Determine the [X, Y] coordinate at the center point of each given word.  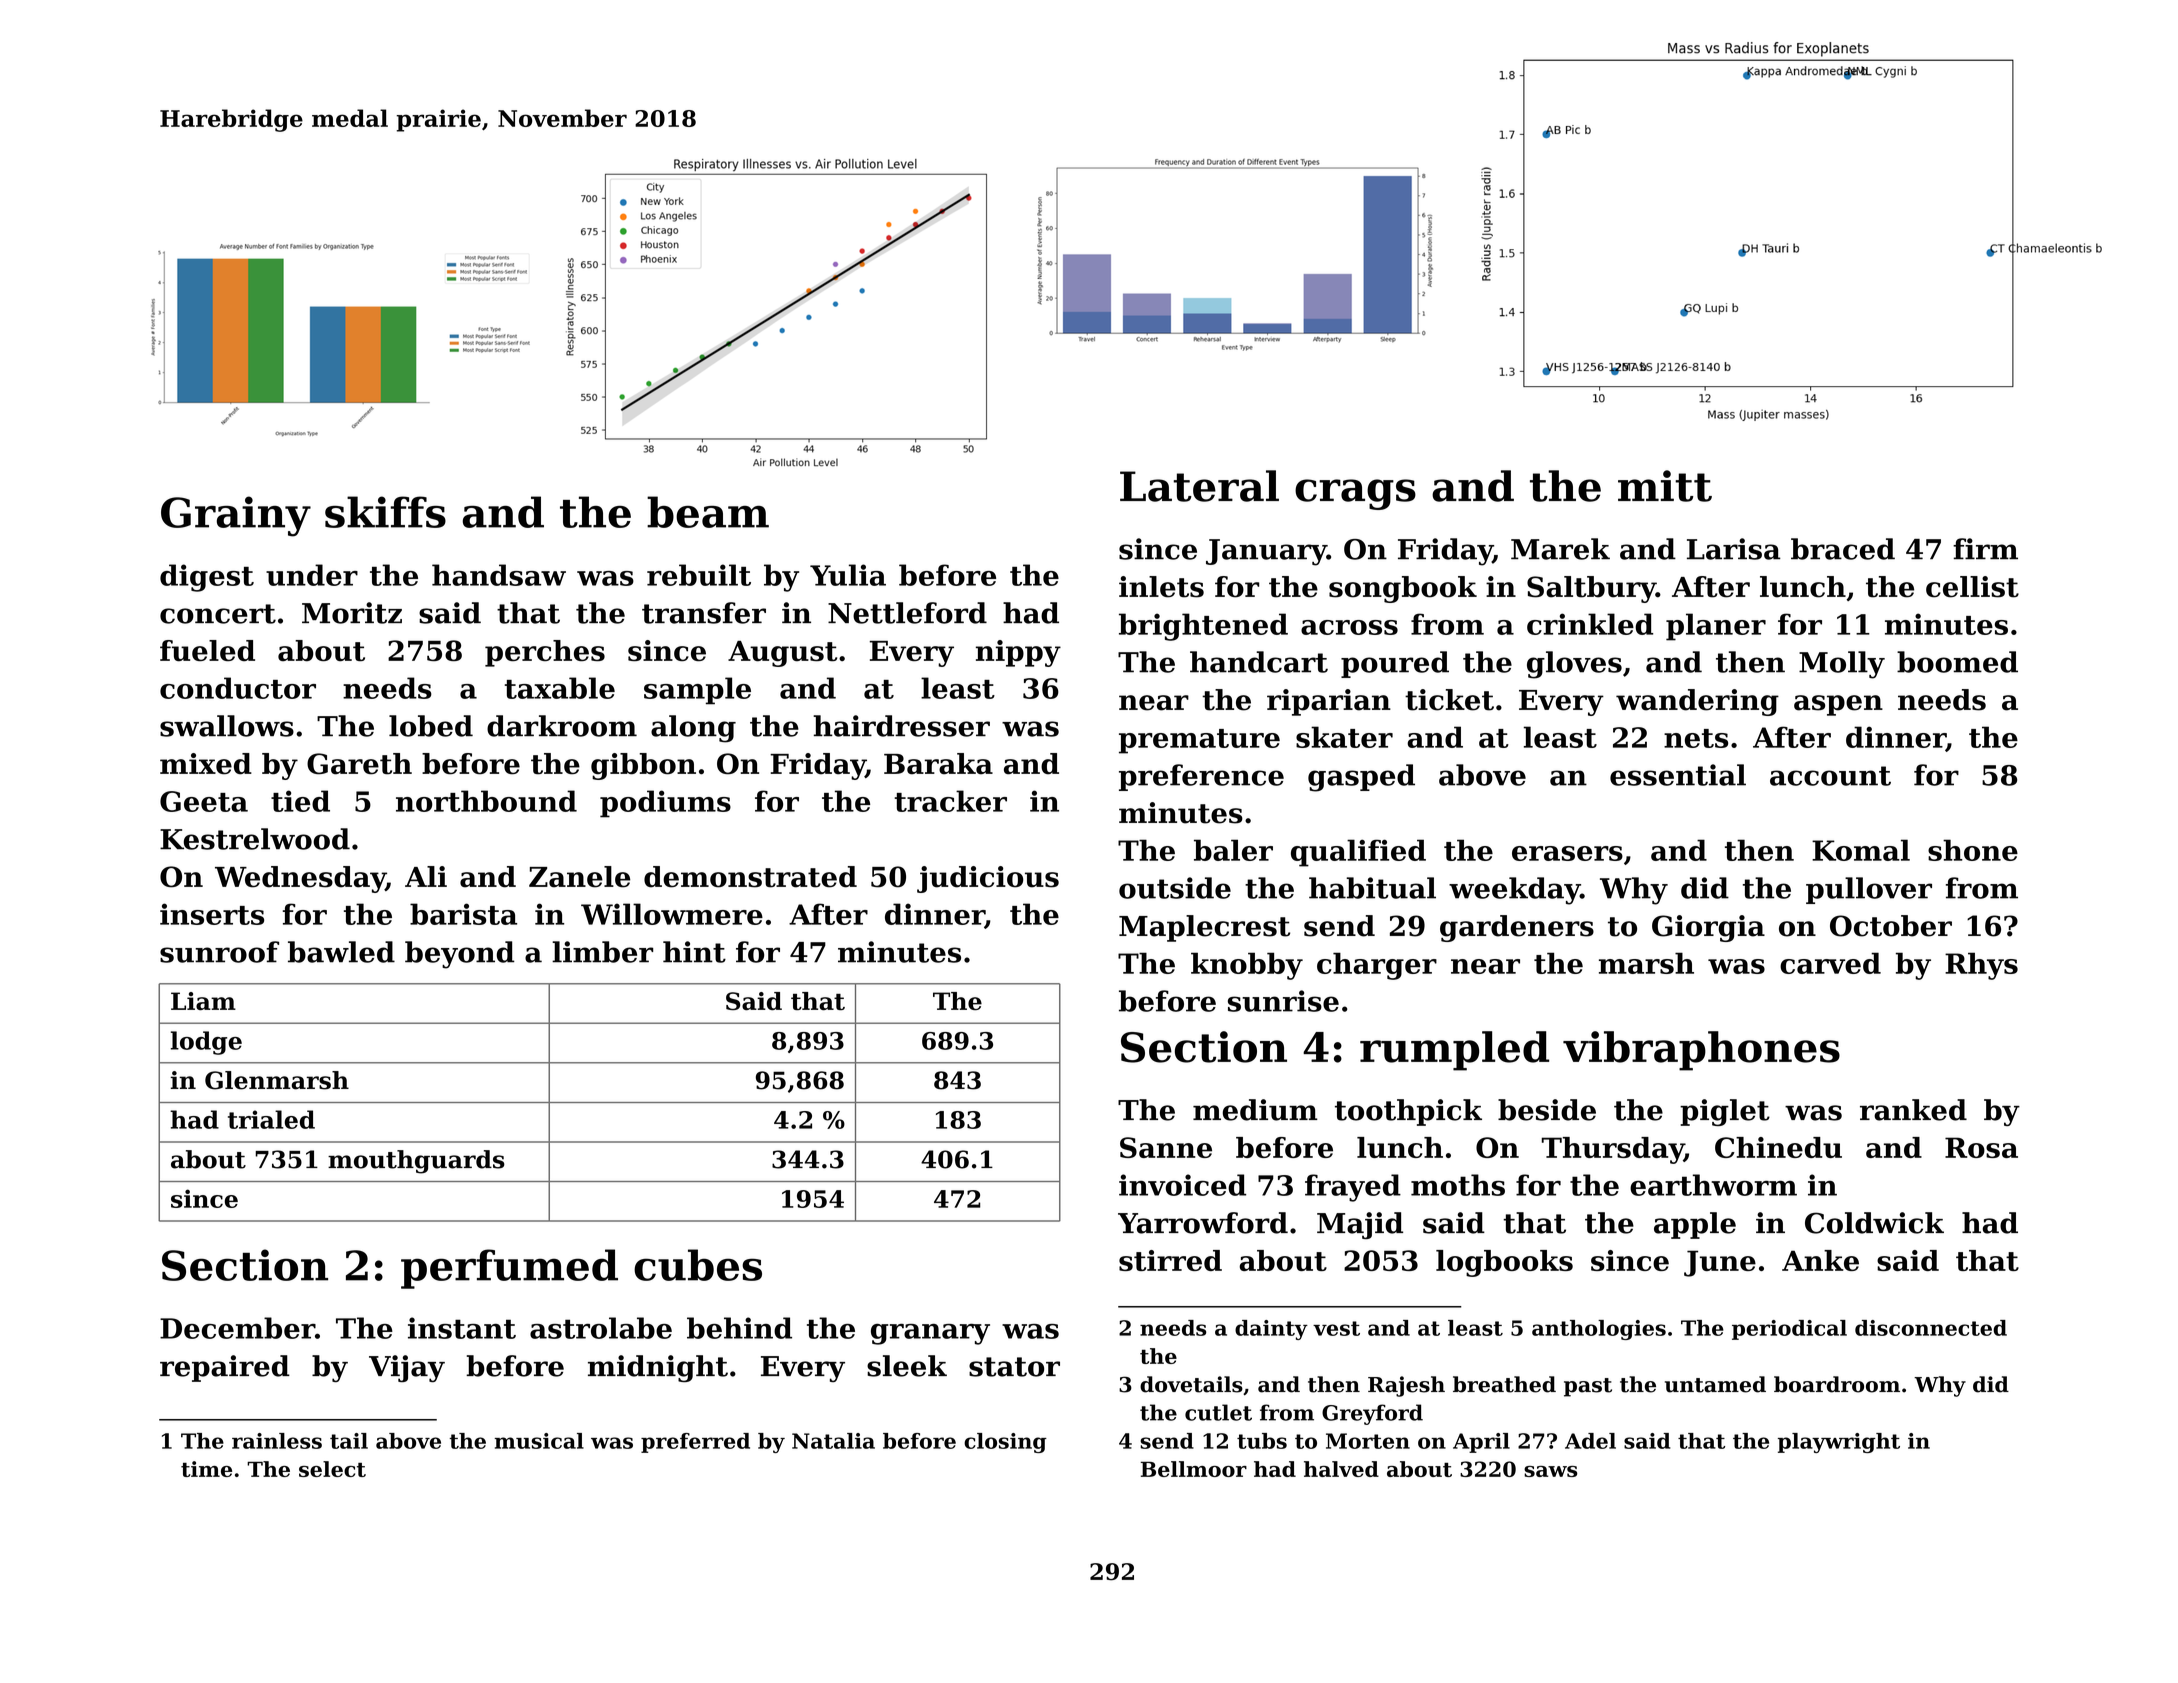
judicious [988, 879]
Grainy [236, 516]
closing [1005, 1443]
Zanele [579, 877]
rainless [277, 1441]
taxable [560, 688]
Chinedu [1778, 1147]
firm [1985, 548]
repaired [225, 1368]
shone [1973, 850]
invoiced [1182, 1185]
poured [1395, 664]
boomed [1957, 662]
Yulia [848, 575]
